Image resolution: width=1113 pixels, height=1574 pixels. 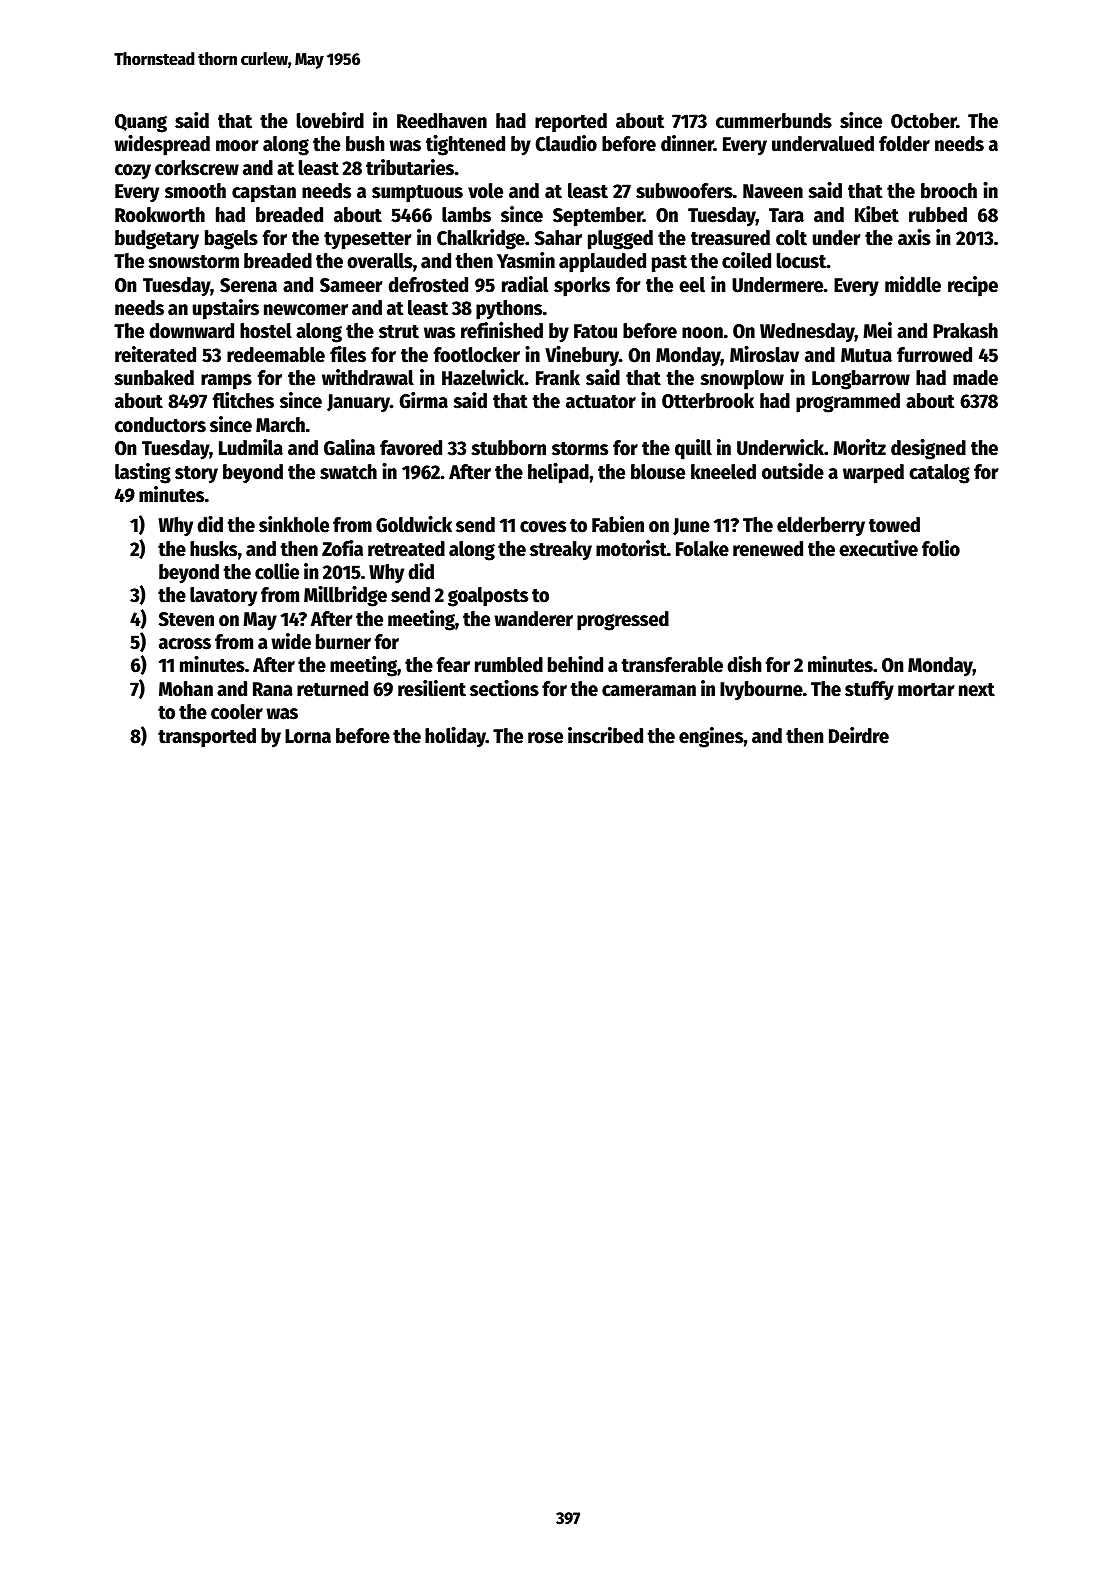 I want to click on pythons, so click(x=509, y=310).
